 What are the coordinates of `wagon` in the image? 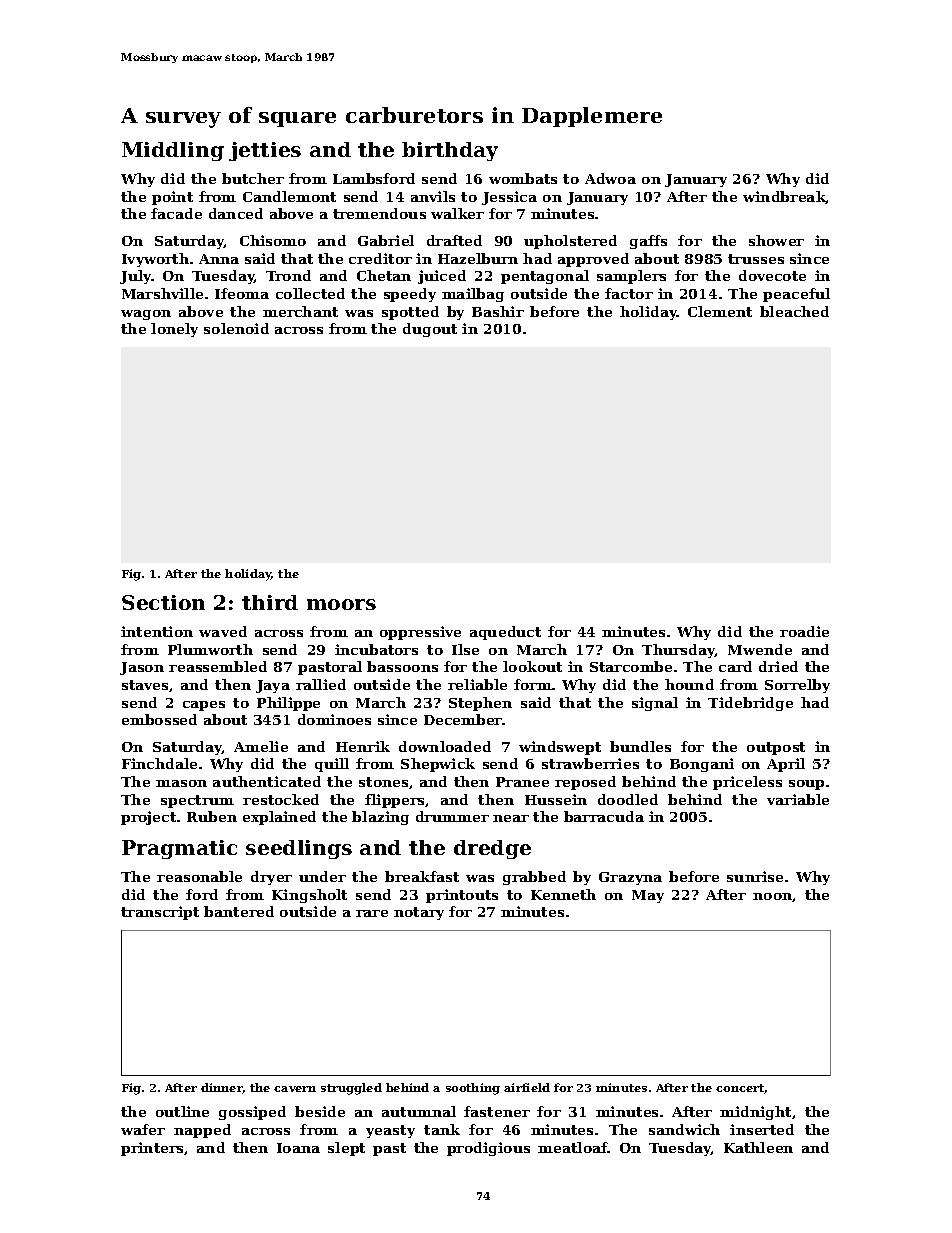 It's located at (146, 315).
